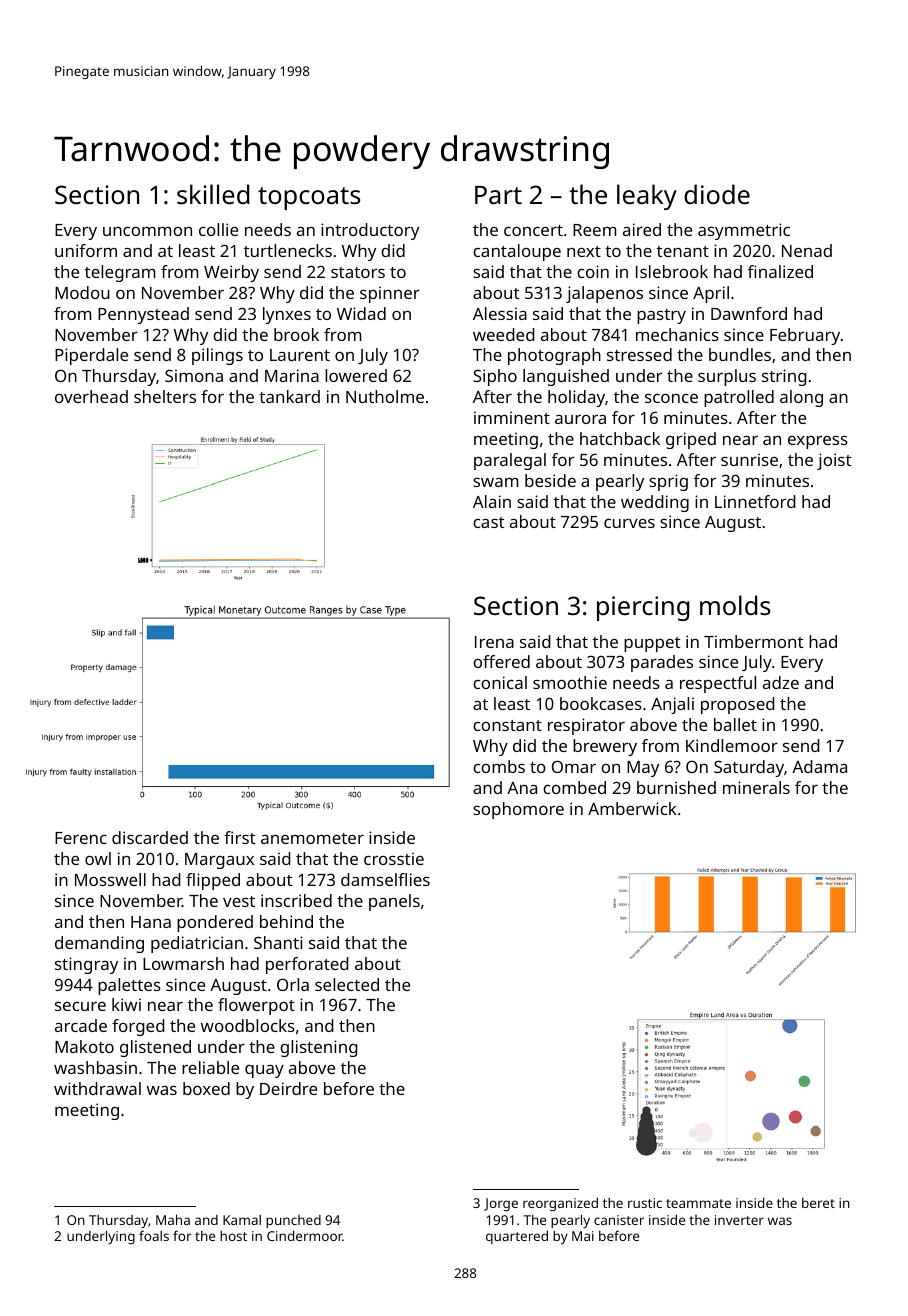  I want to click on conical, so click(500, 682).
